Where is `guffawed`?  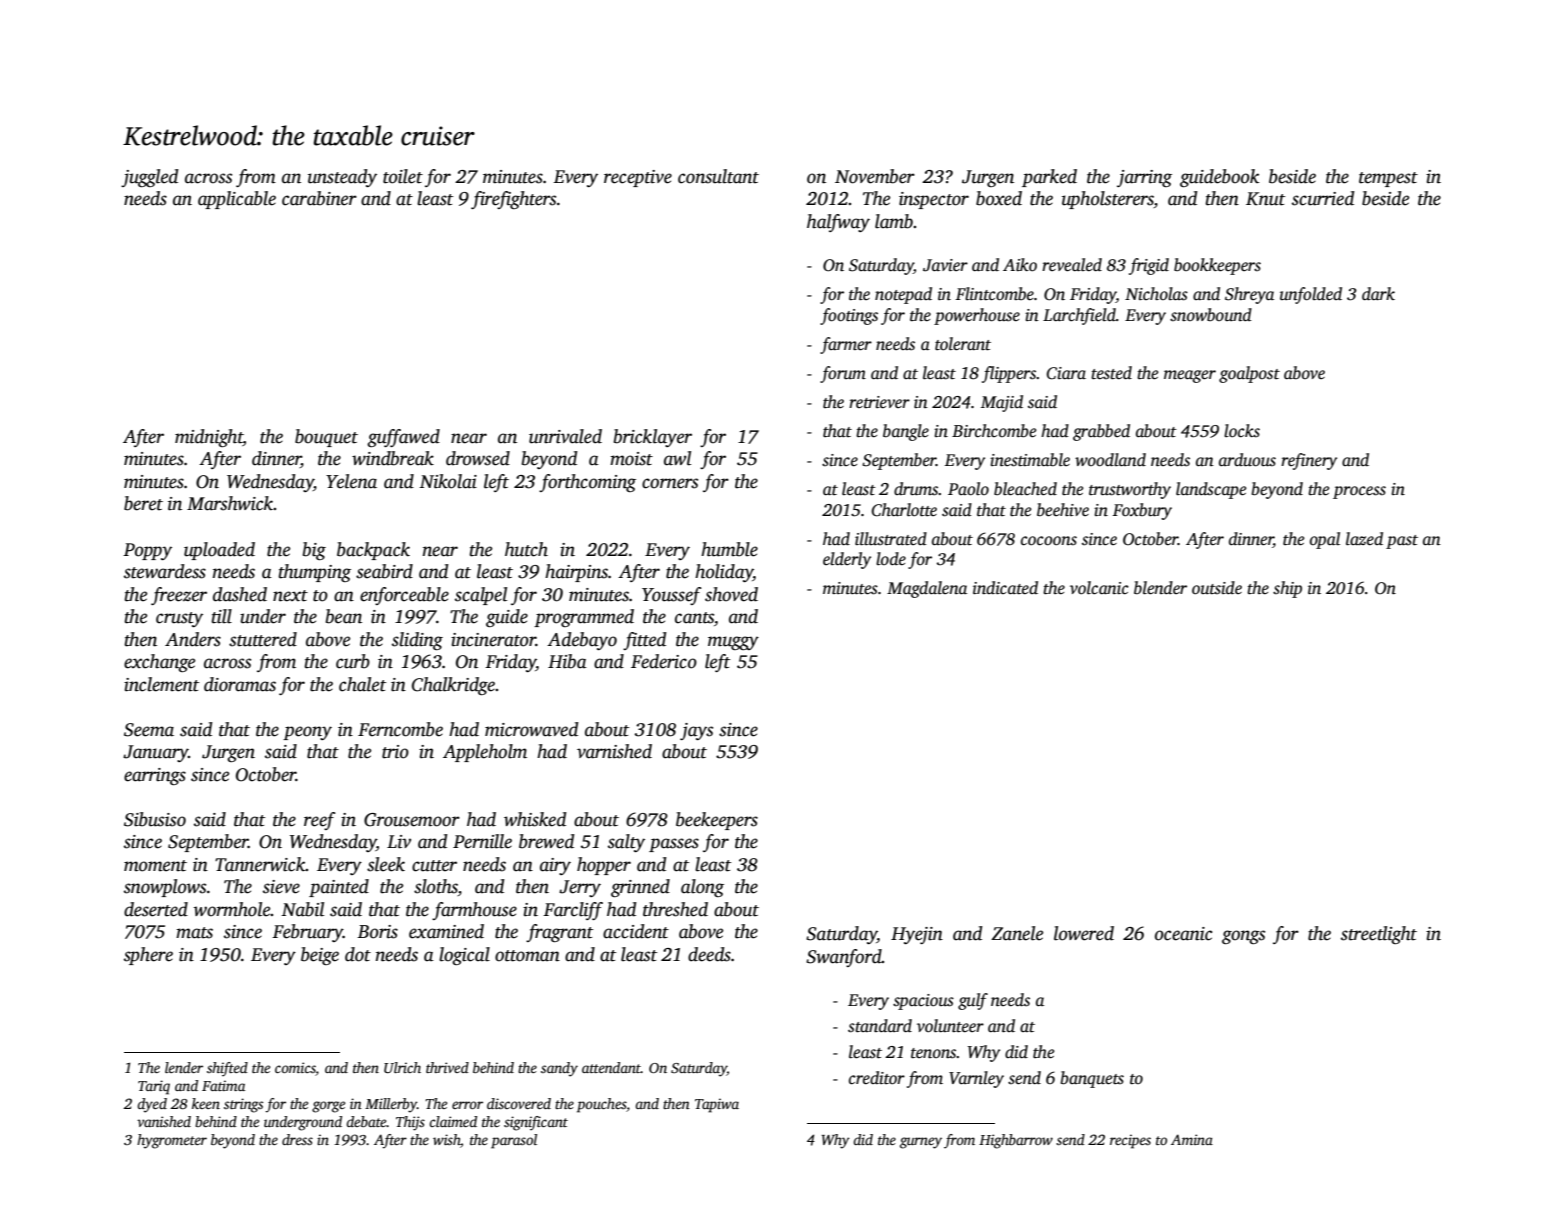 guffawed is located at coordinates (403, 438).
